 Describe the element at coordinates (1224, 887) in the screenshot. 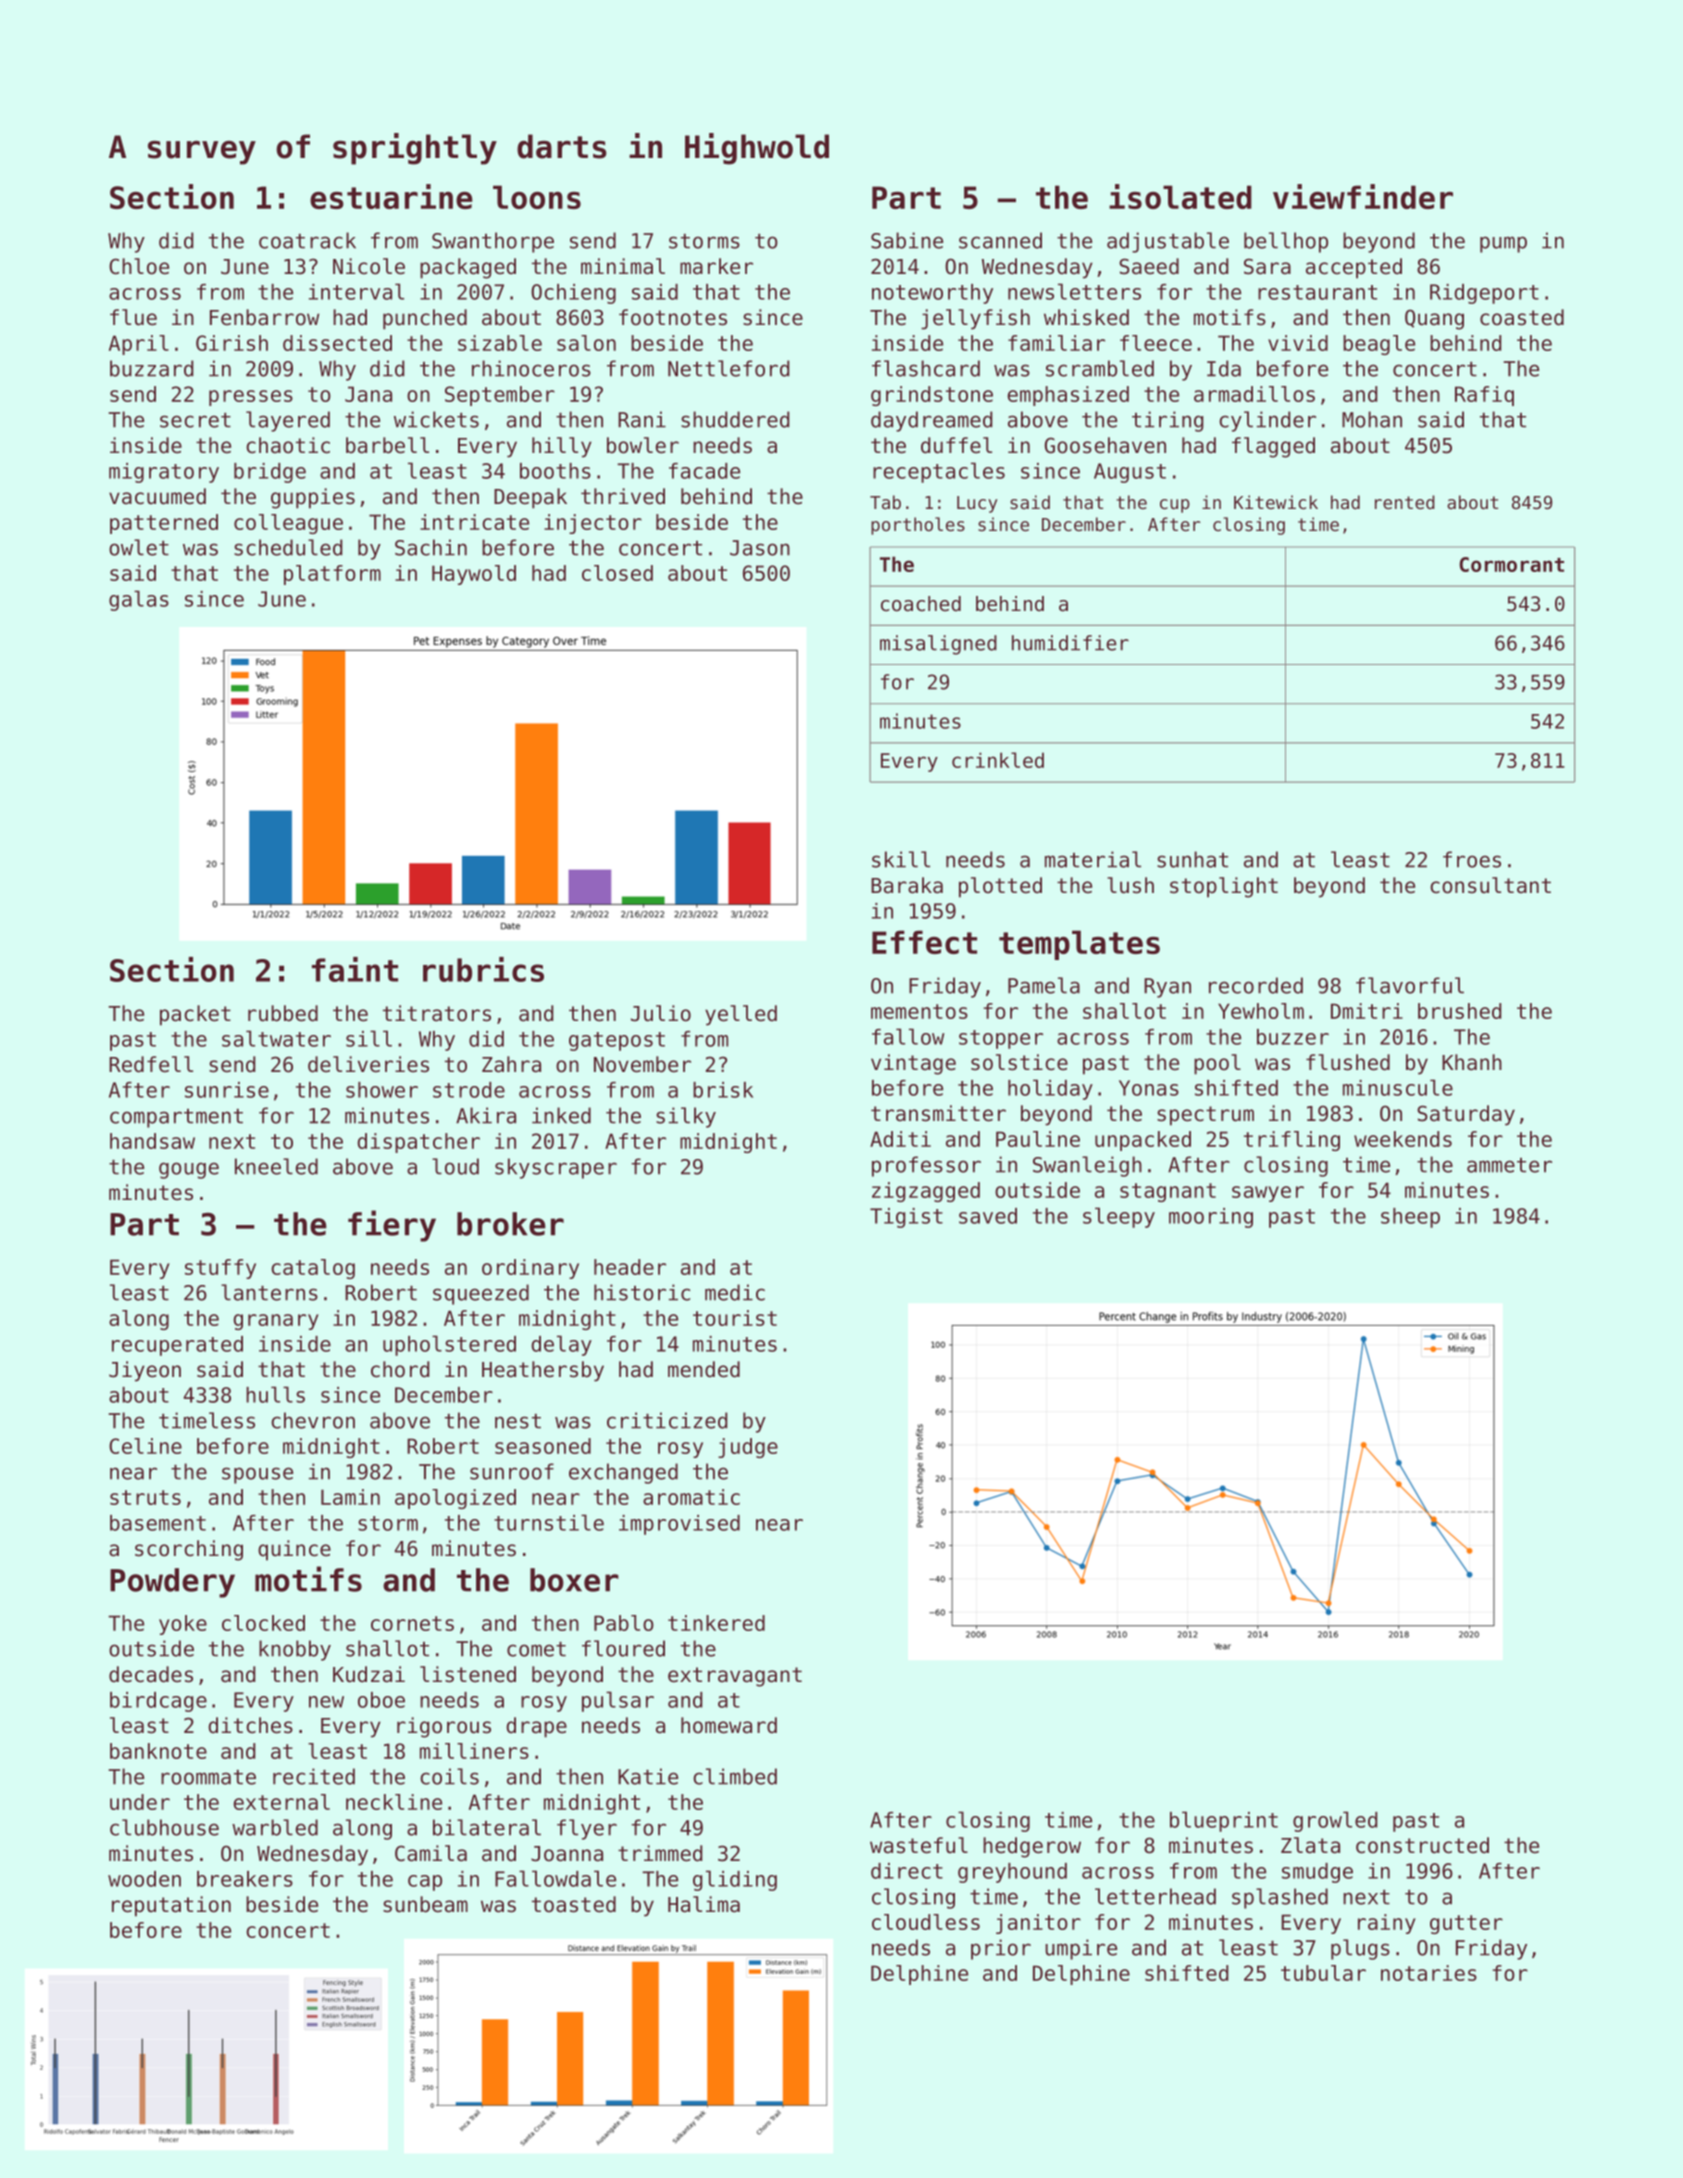

I see `stoplight` at that location.
